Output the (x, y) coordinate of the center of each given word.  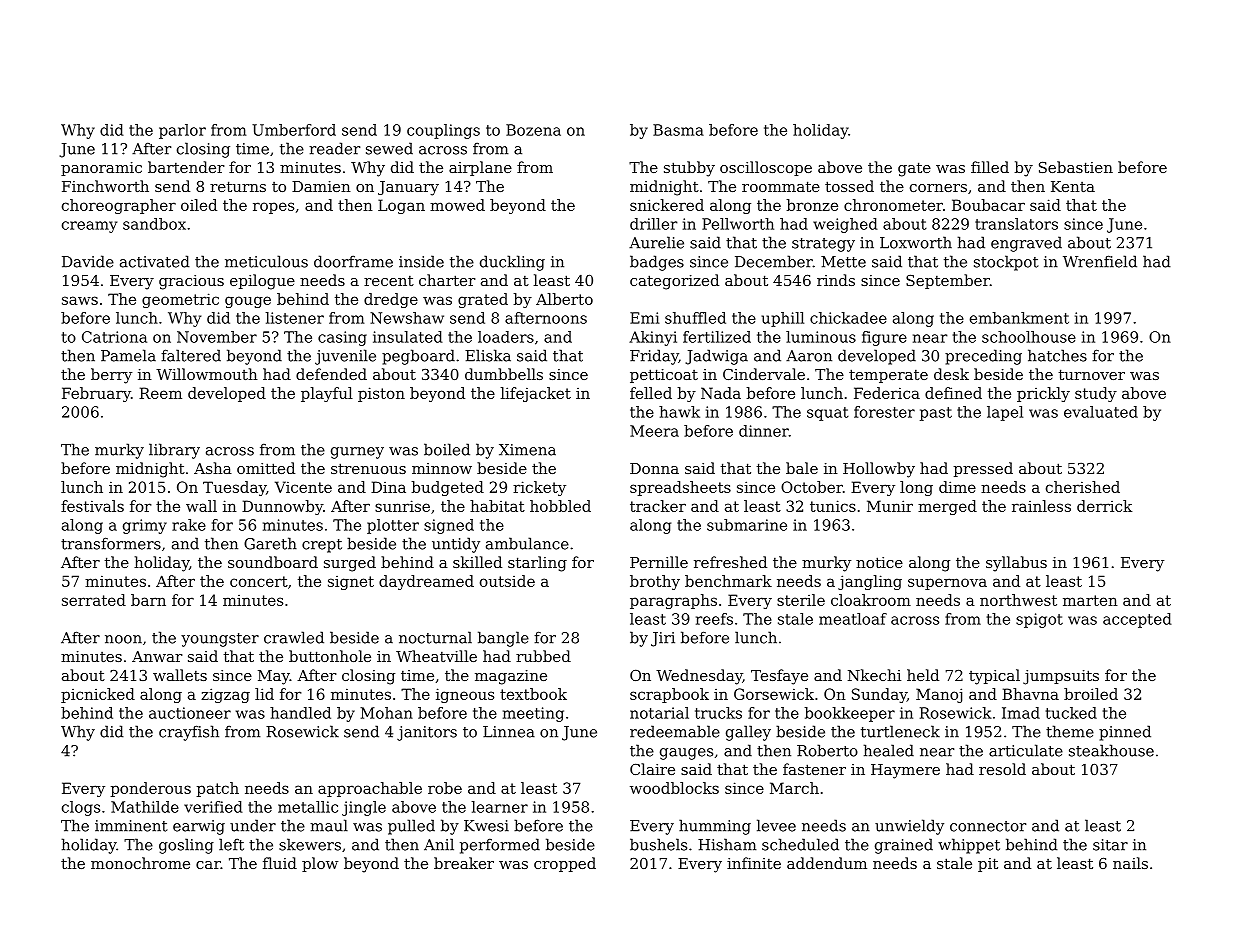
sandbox (154, 224)
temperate (888, 376)
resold (1002, 769)
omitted (266, 468)
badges (657, 263)
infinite (754, 863)
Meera (654, 431)
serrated (94, 600)
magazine (511, 677)
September (948, 281)
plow (320, 864)
